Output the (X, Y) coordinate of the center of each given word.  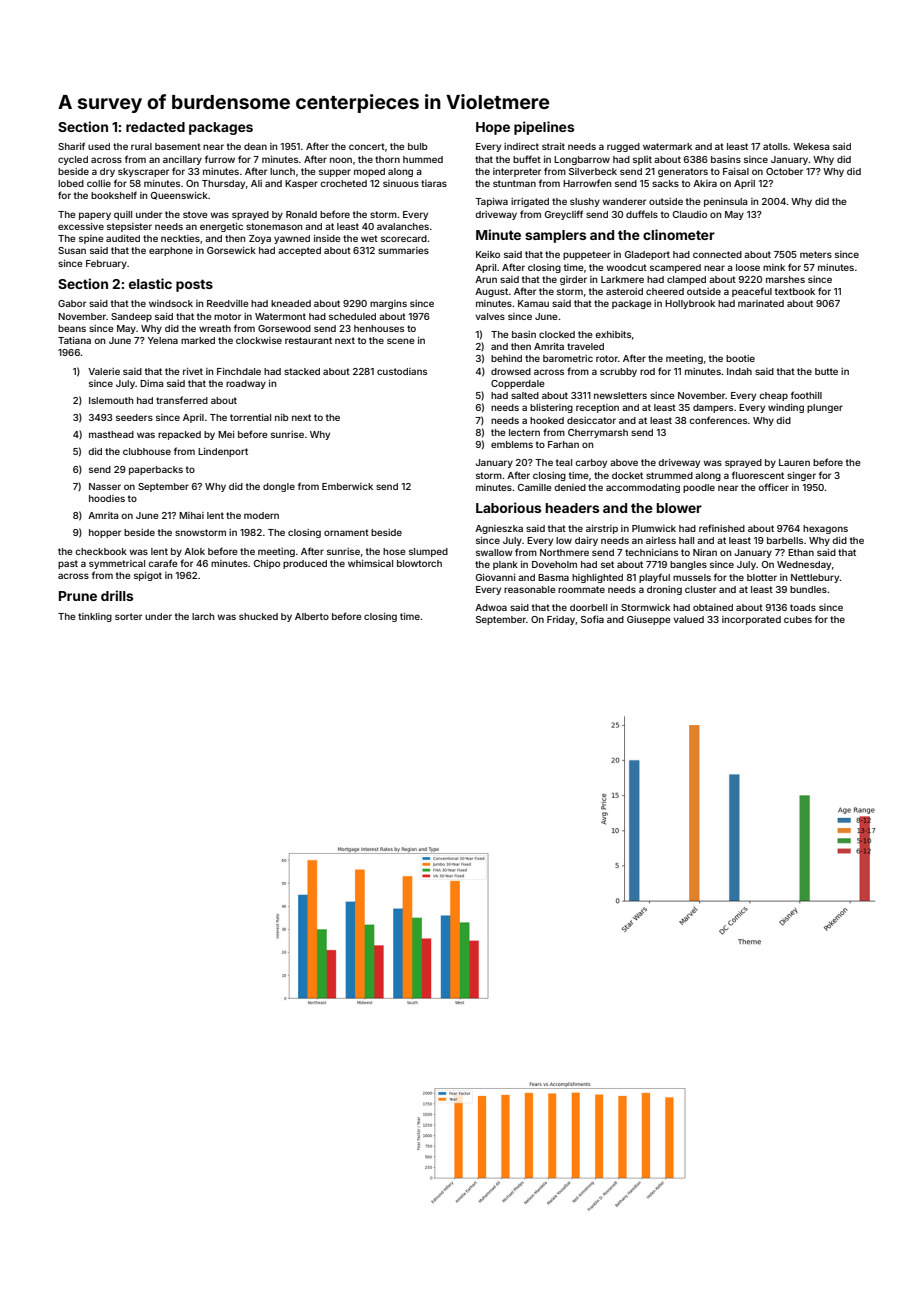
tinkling (95, 617)
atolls (775, 146)
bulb (418, 146)
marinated (761, 303)
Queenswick (179, 196)
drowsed (511, 371)
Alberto (312, 616)
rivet (193, 371)
